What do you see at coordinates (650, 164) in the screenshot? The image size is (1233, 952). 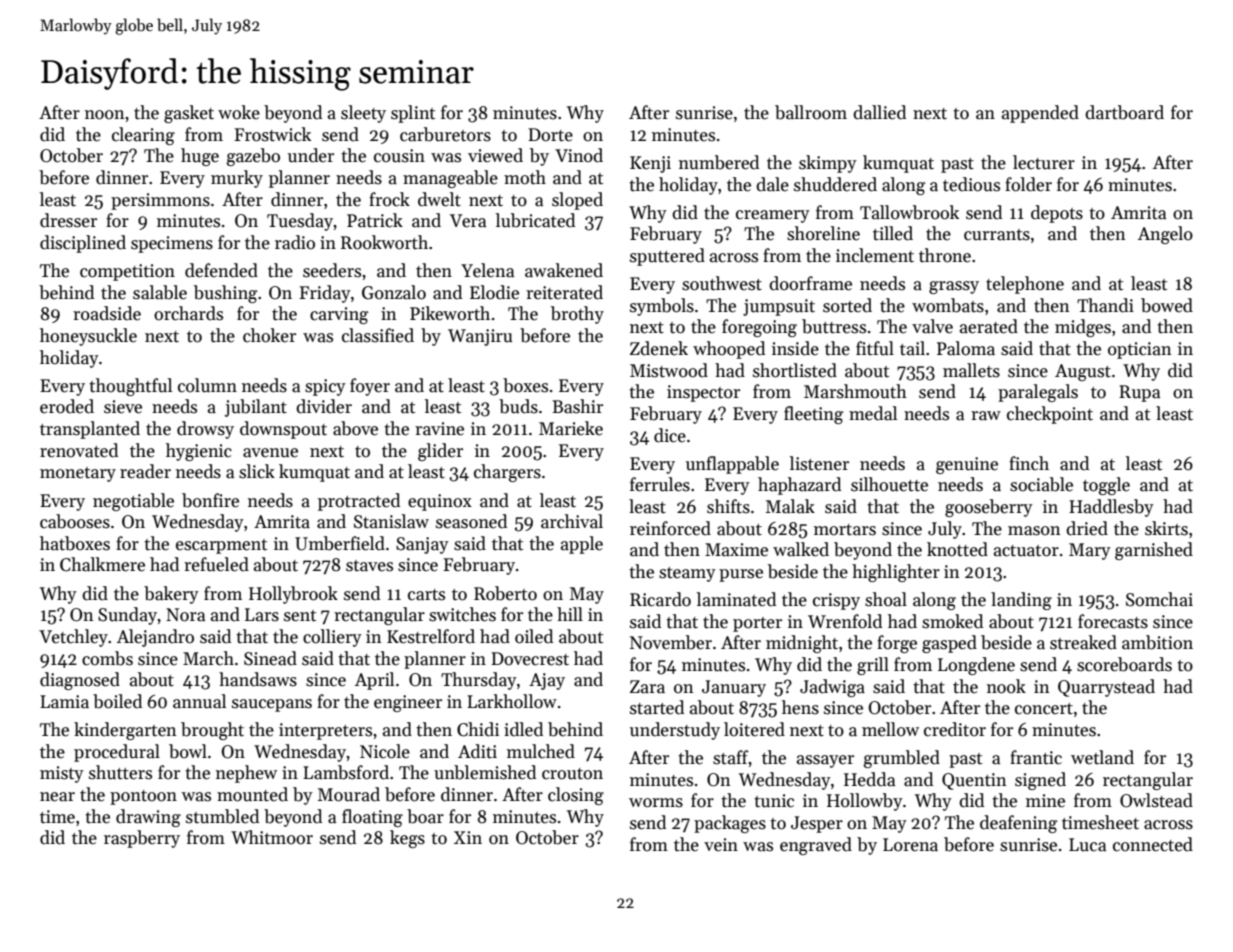 I see `Kenji` at bounding box center [650, 164].
